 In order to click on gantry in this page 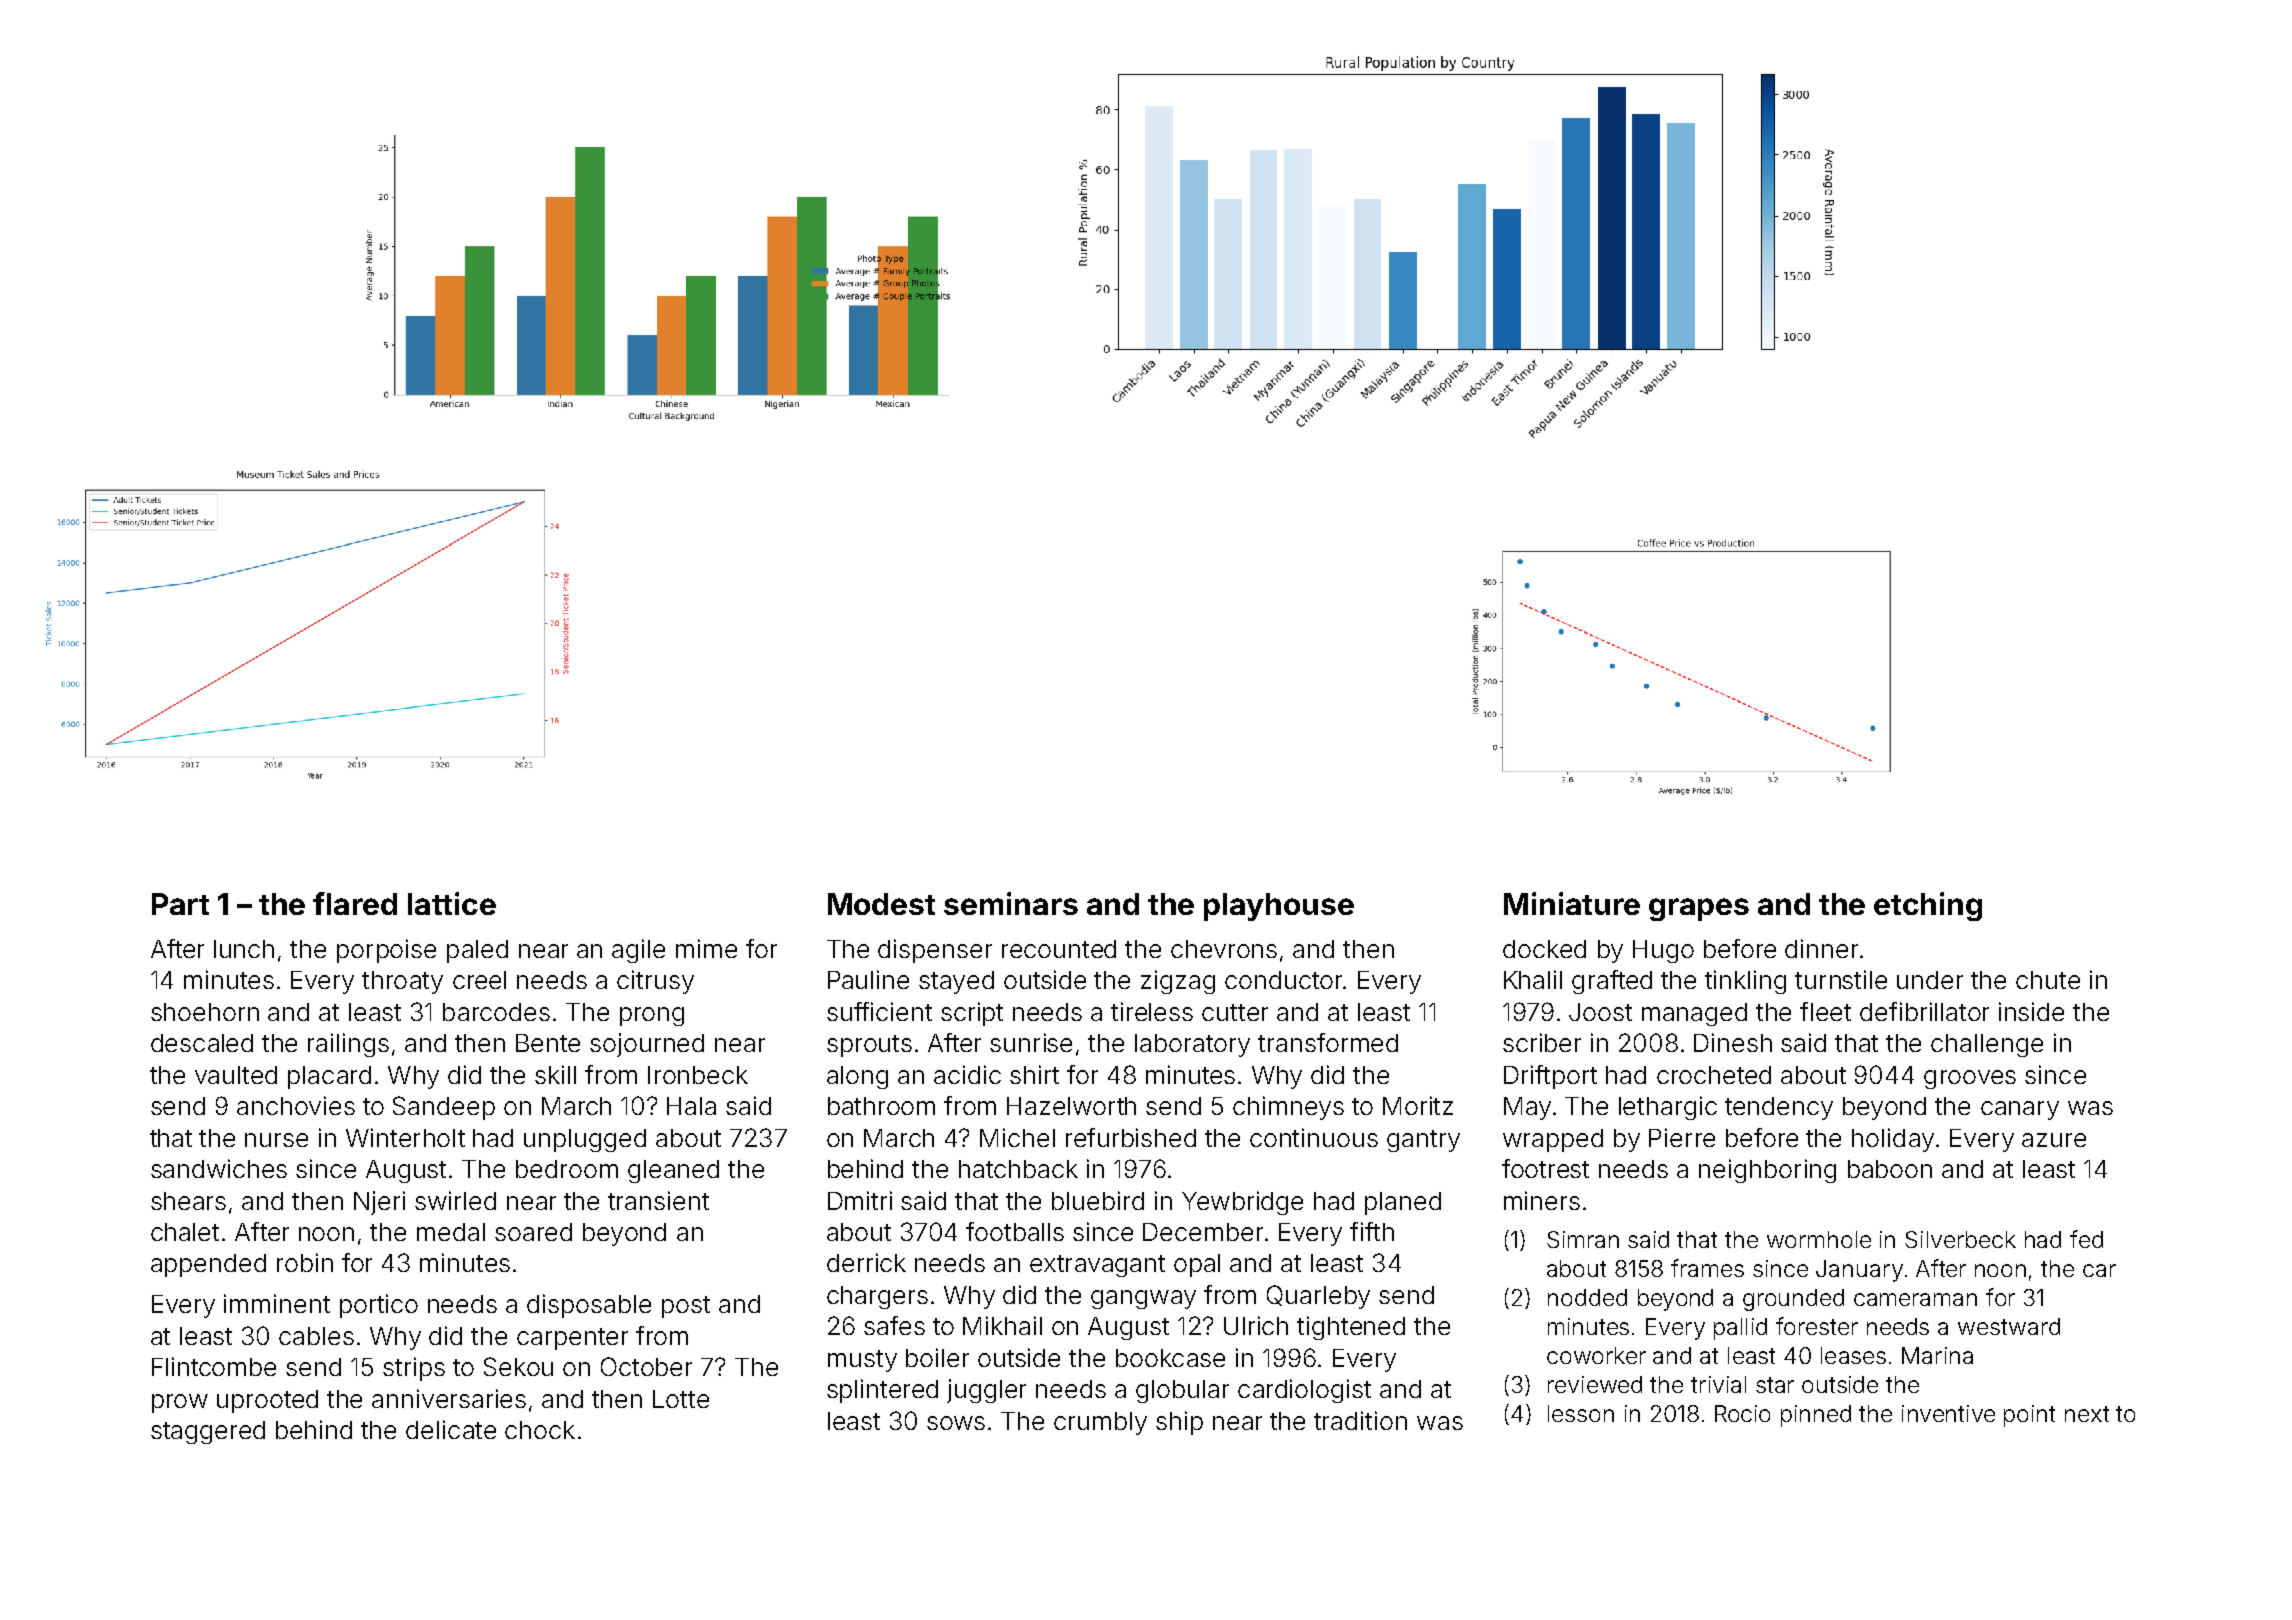, I will do `click(1423, 1141)`.
